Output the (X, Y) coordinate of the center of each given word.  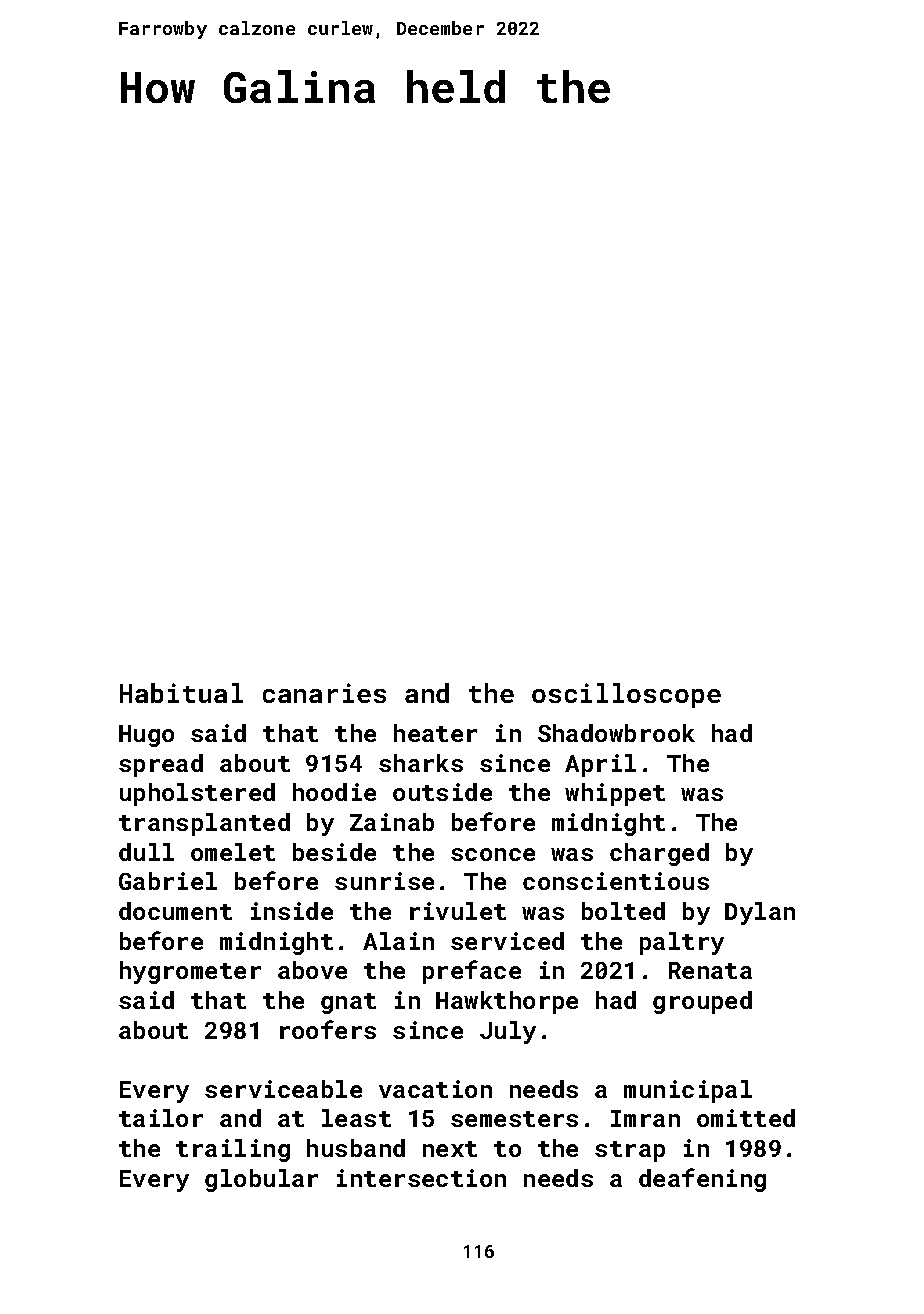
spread (161, 765)
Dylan (760, 913)
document (175, 911)
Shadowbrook (616, 733)
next (450, 1149)
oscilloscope (626, 695)
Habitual (181, 693)
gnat (348, 1003)
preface (472, 972)
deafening (702, 1180)
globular (261, 1180)
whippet (615, 794)
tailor (161, 1118)
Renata (710, 970)
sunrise (384, 881)
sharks (421, 763)
